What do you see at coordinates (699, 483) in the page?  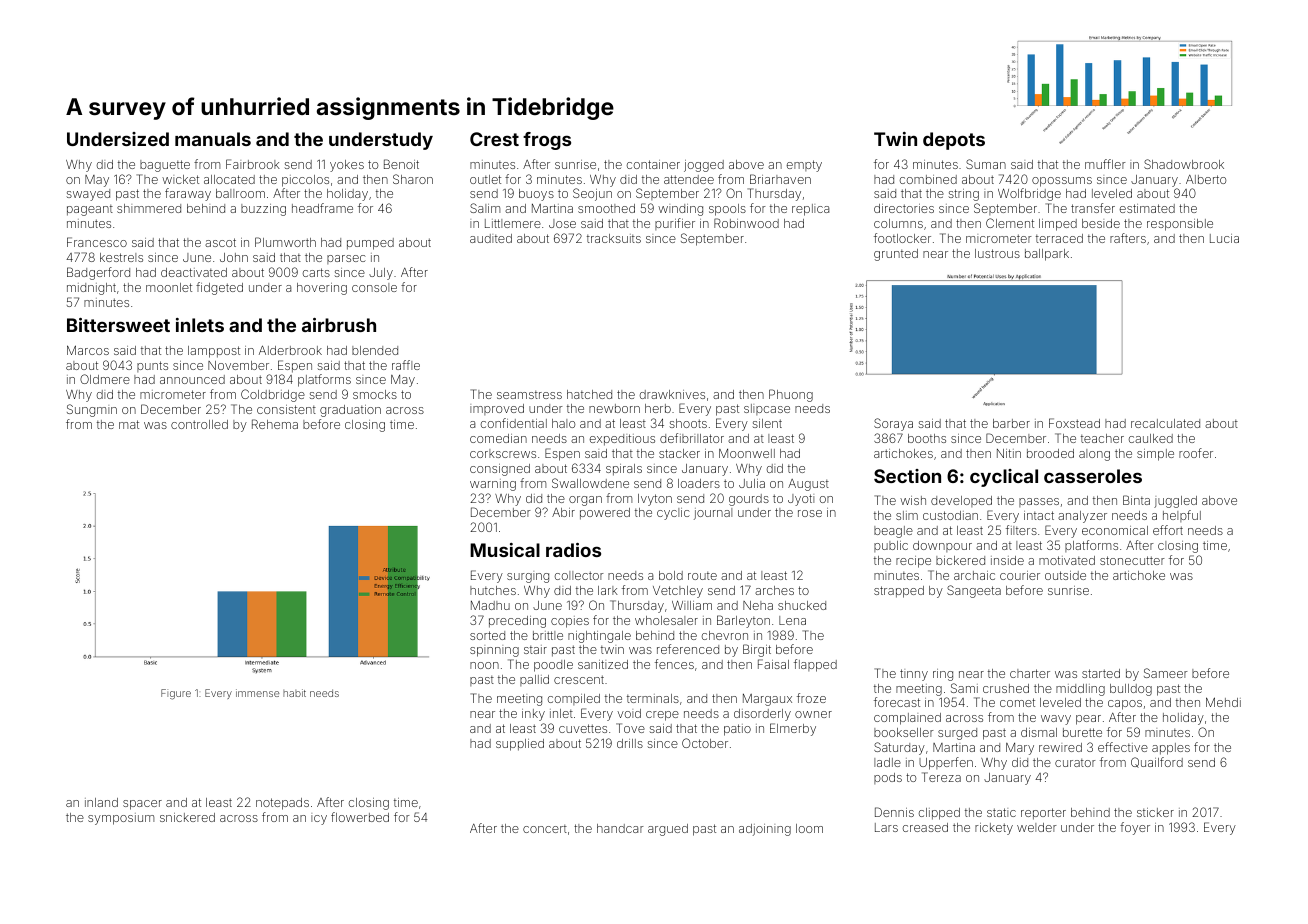 I see `loaders` at bounding box center [699, 483].
